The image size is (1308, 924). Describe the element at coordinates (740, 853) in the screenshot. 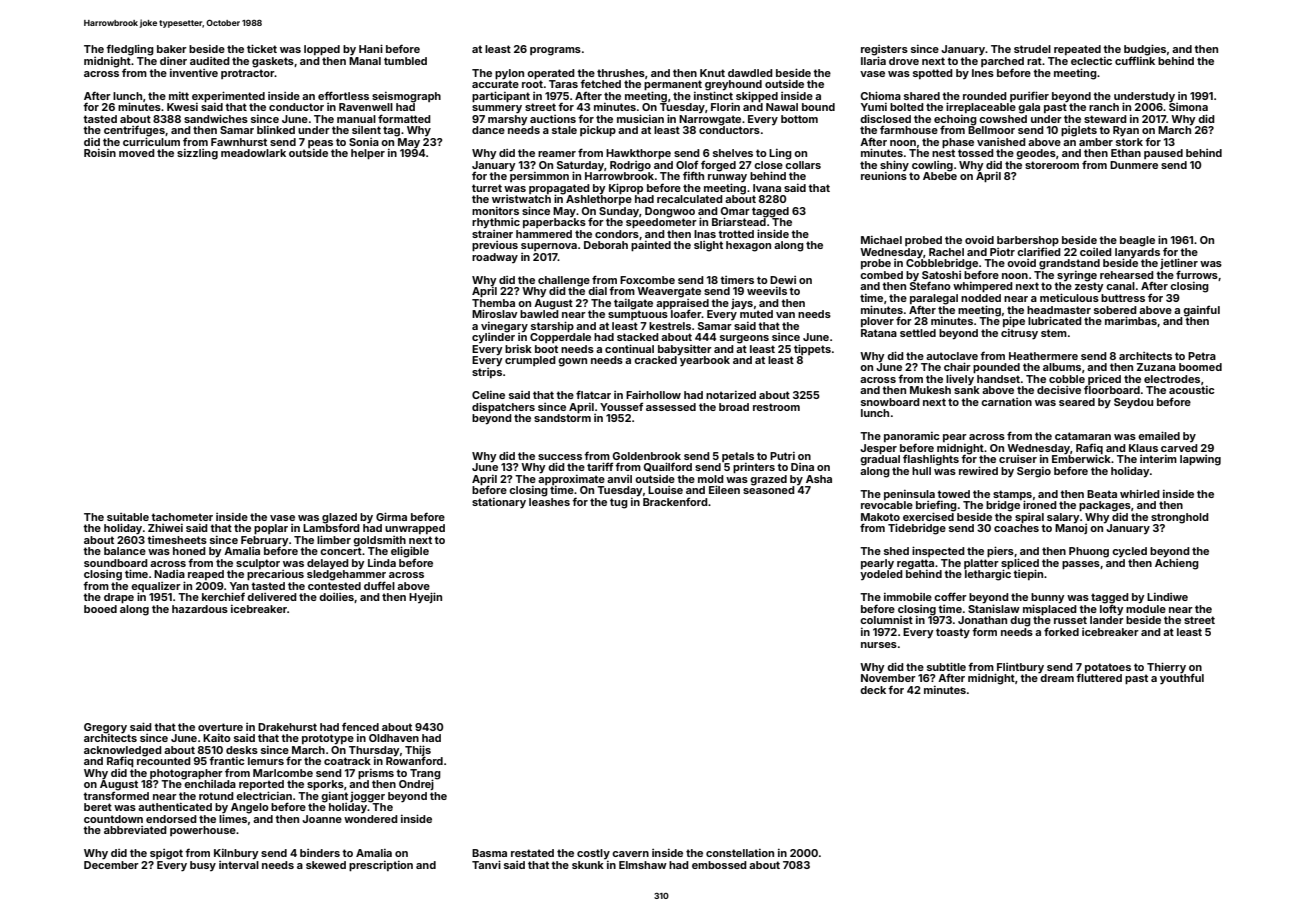

I see `constellation` at that location.
